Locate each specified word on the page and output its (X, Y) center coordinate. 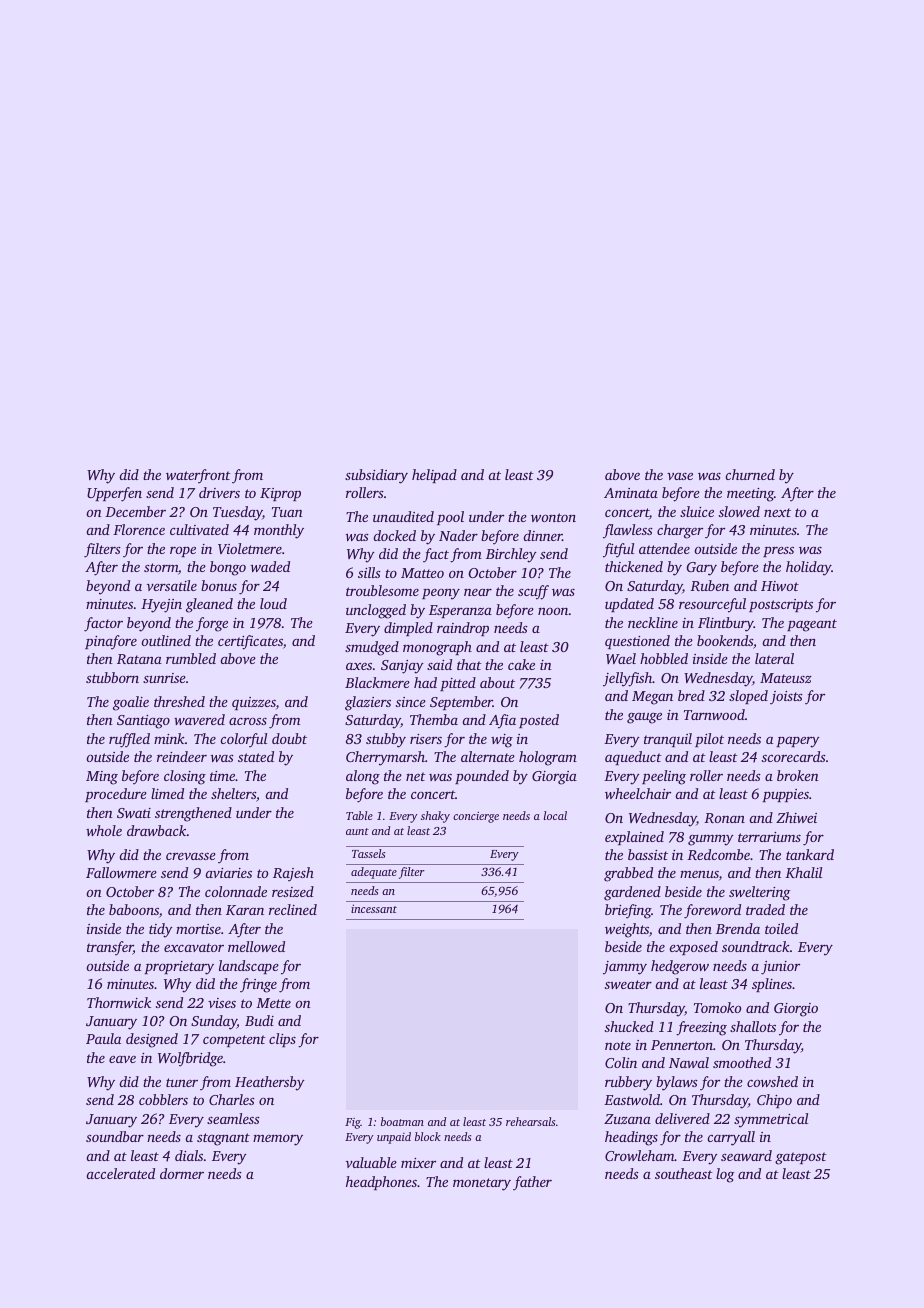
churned (750, 474)
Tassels (369, 853)
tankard (810, 854)
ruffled (129, 740)
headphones (381, 1183)
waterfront (198, 476)
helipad (434, 476)
